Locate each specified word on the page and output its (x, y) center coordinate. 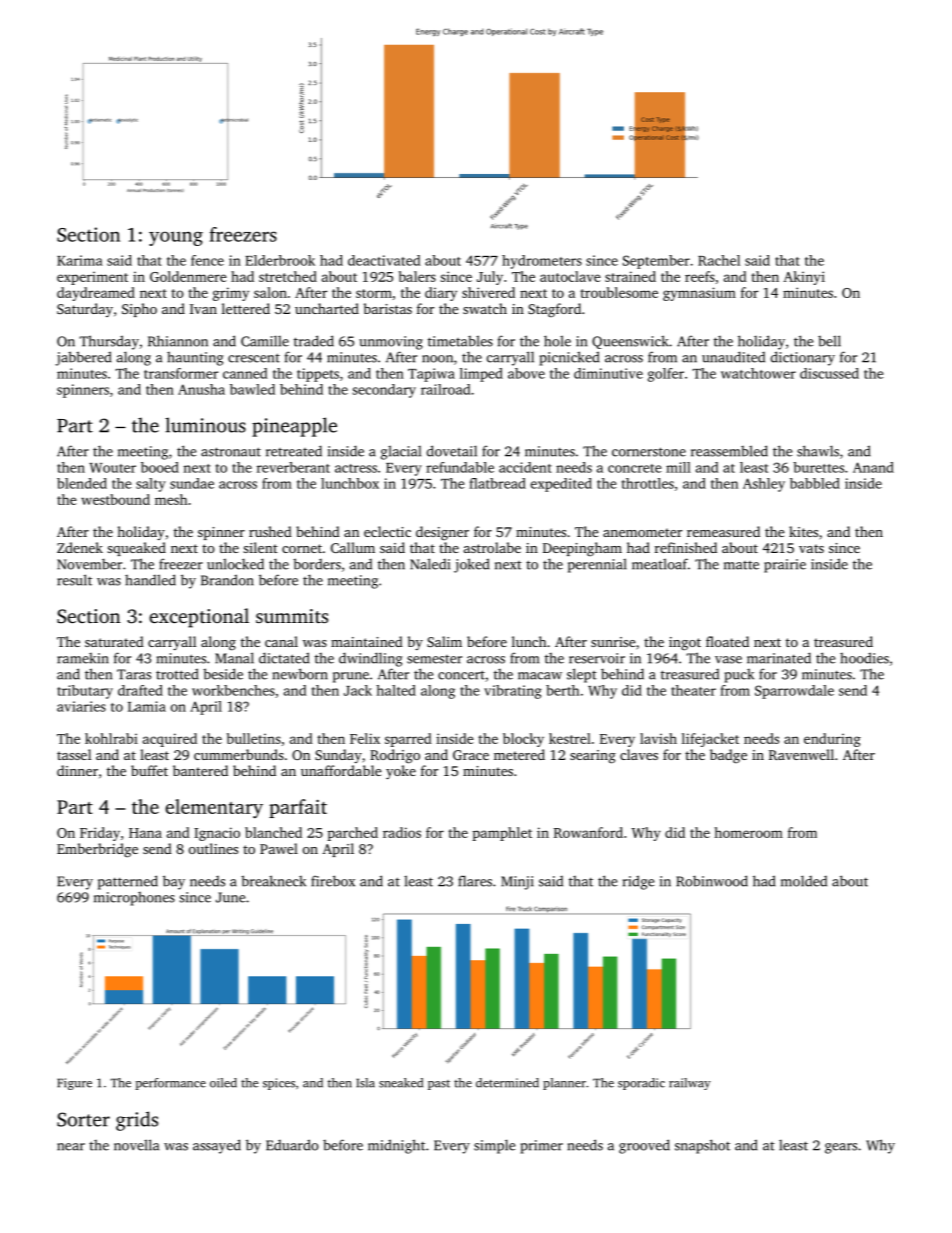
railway (690, 1084)
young (176, 238)
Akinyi (804, 278)
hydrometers (542, 262)
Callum (353, 547)
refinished (686, 547)
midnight (396, 1146)
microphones (134, 899)
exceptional (199, 618)
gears (841, 1148)
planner (564, 1084)
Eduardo (292, 1145)
